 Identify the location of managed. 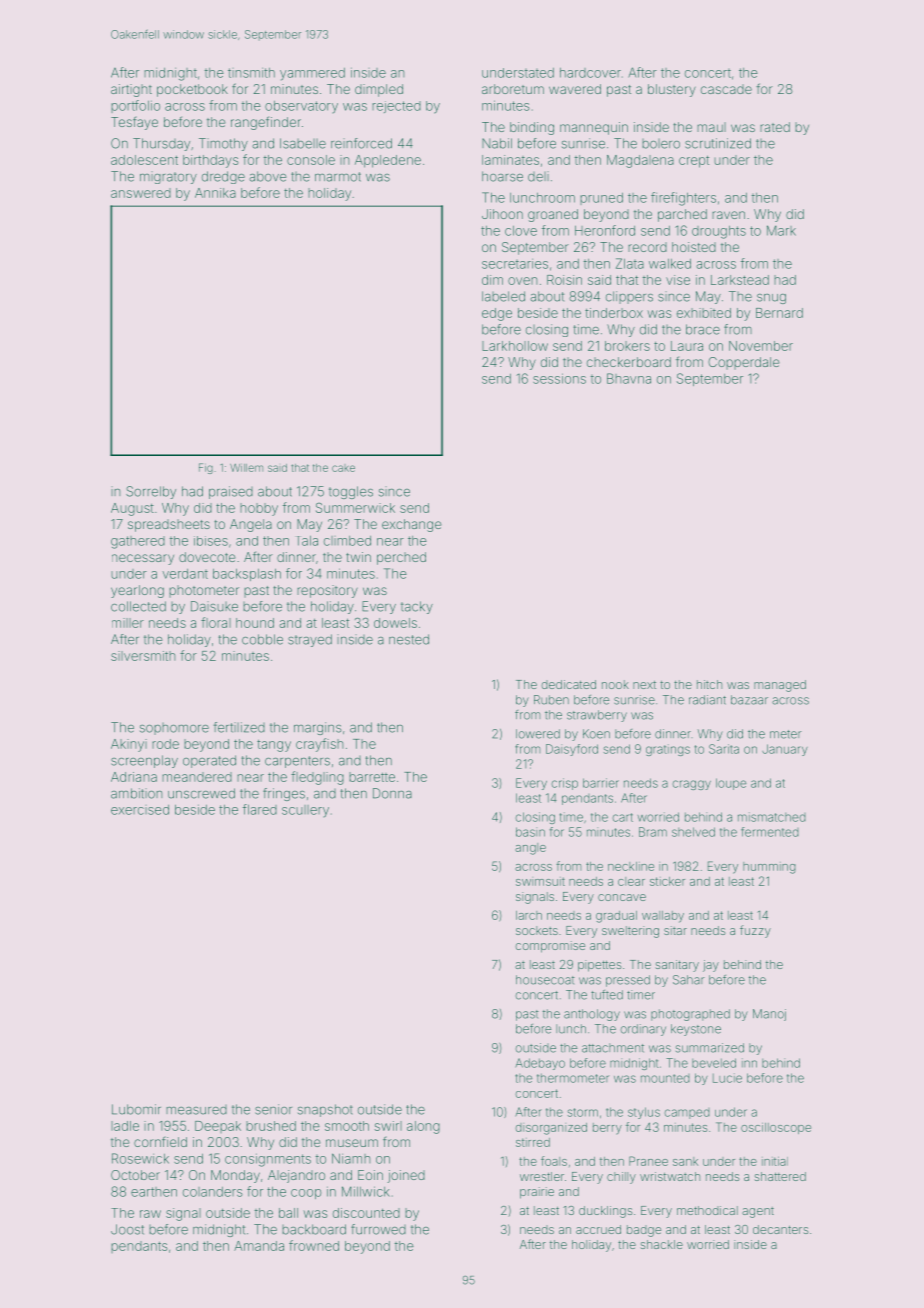
(780, 686).
